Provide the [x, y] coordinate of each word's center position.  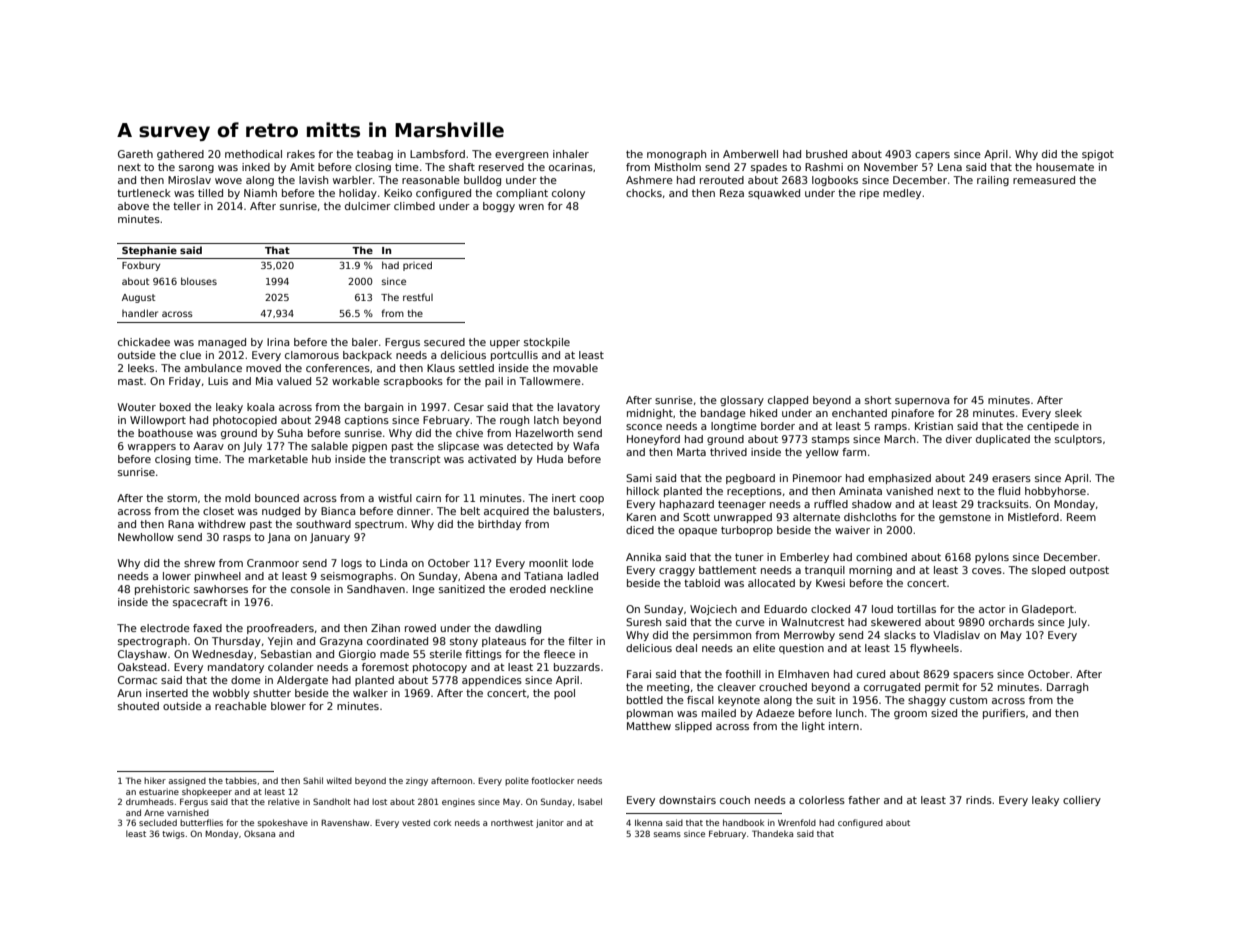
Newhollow [146, 537]
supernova [922, 402]
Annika [643, 557]
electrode [165, 628]
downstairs [687, 800]
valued [294, 381]
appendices [492, 681]
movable [575, 368]
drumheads [150, 801]
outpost [1089, 571]
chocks [644, 193]
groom [910, 715]
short [878, 400]
